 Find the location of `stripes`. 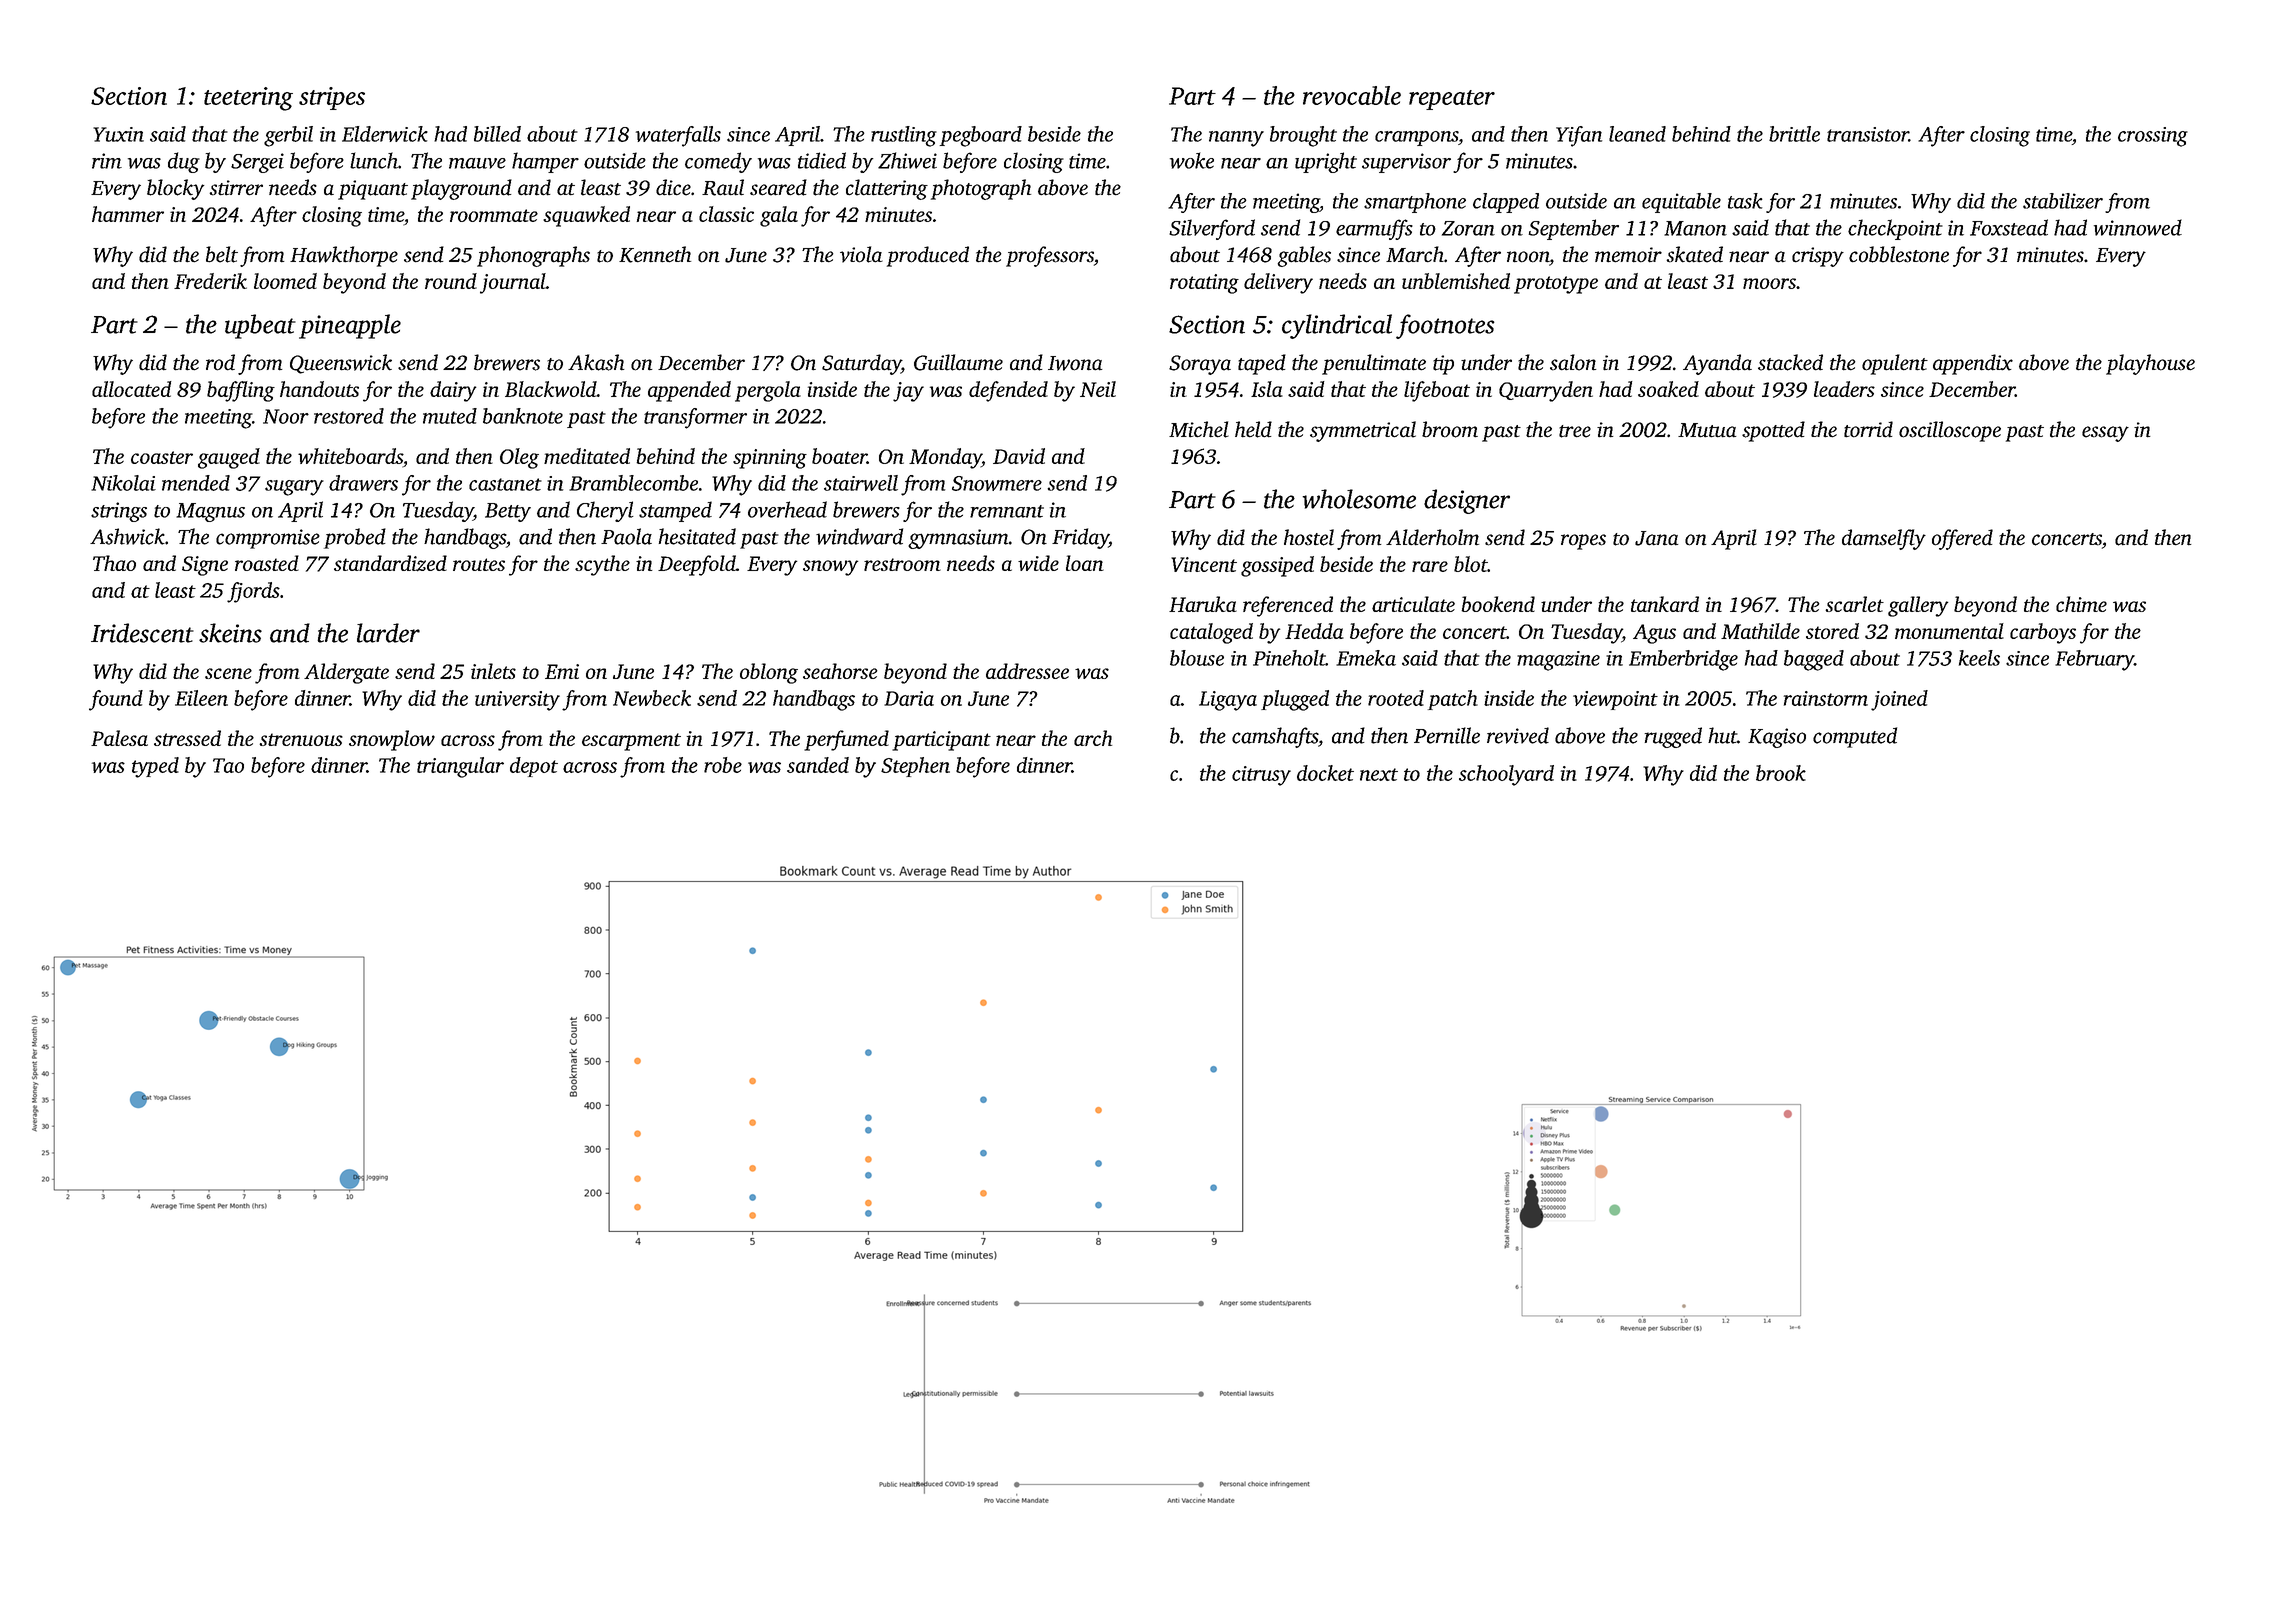

stripes is located at coordinates (332, 98).
